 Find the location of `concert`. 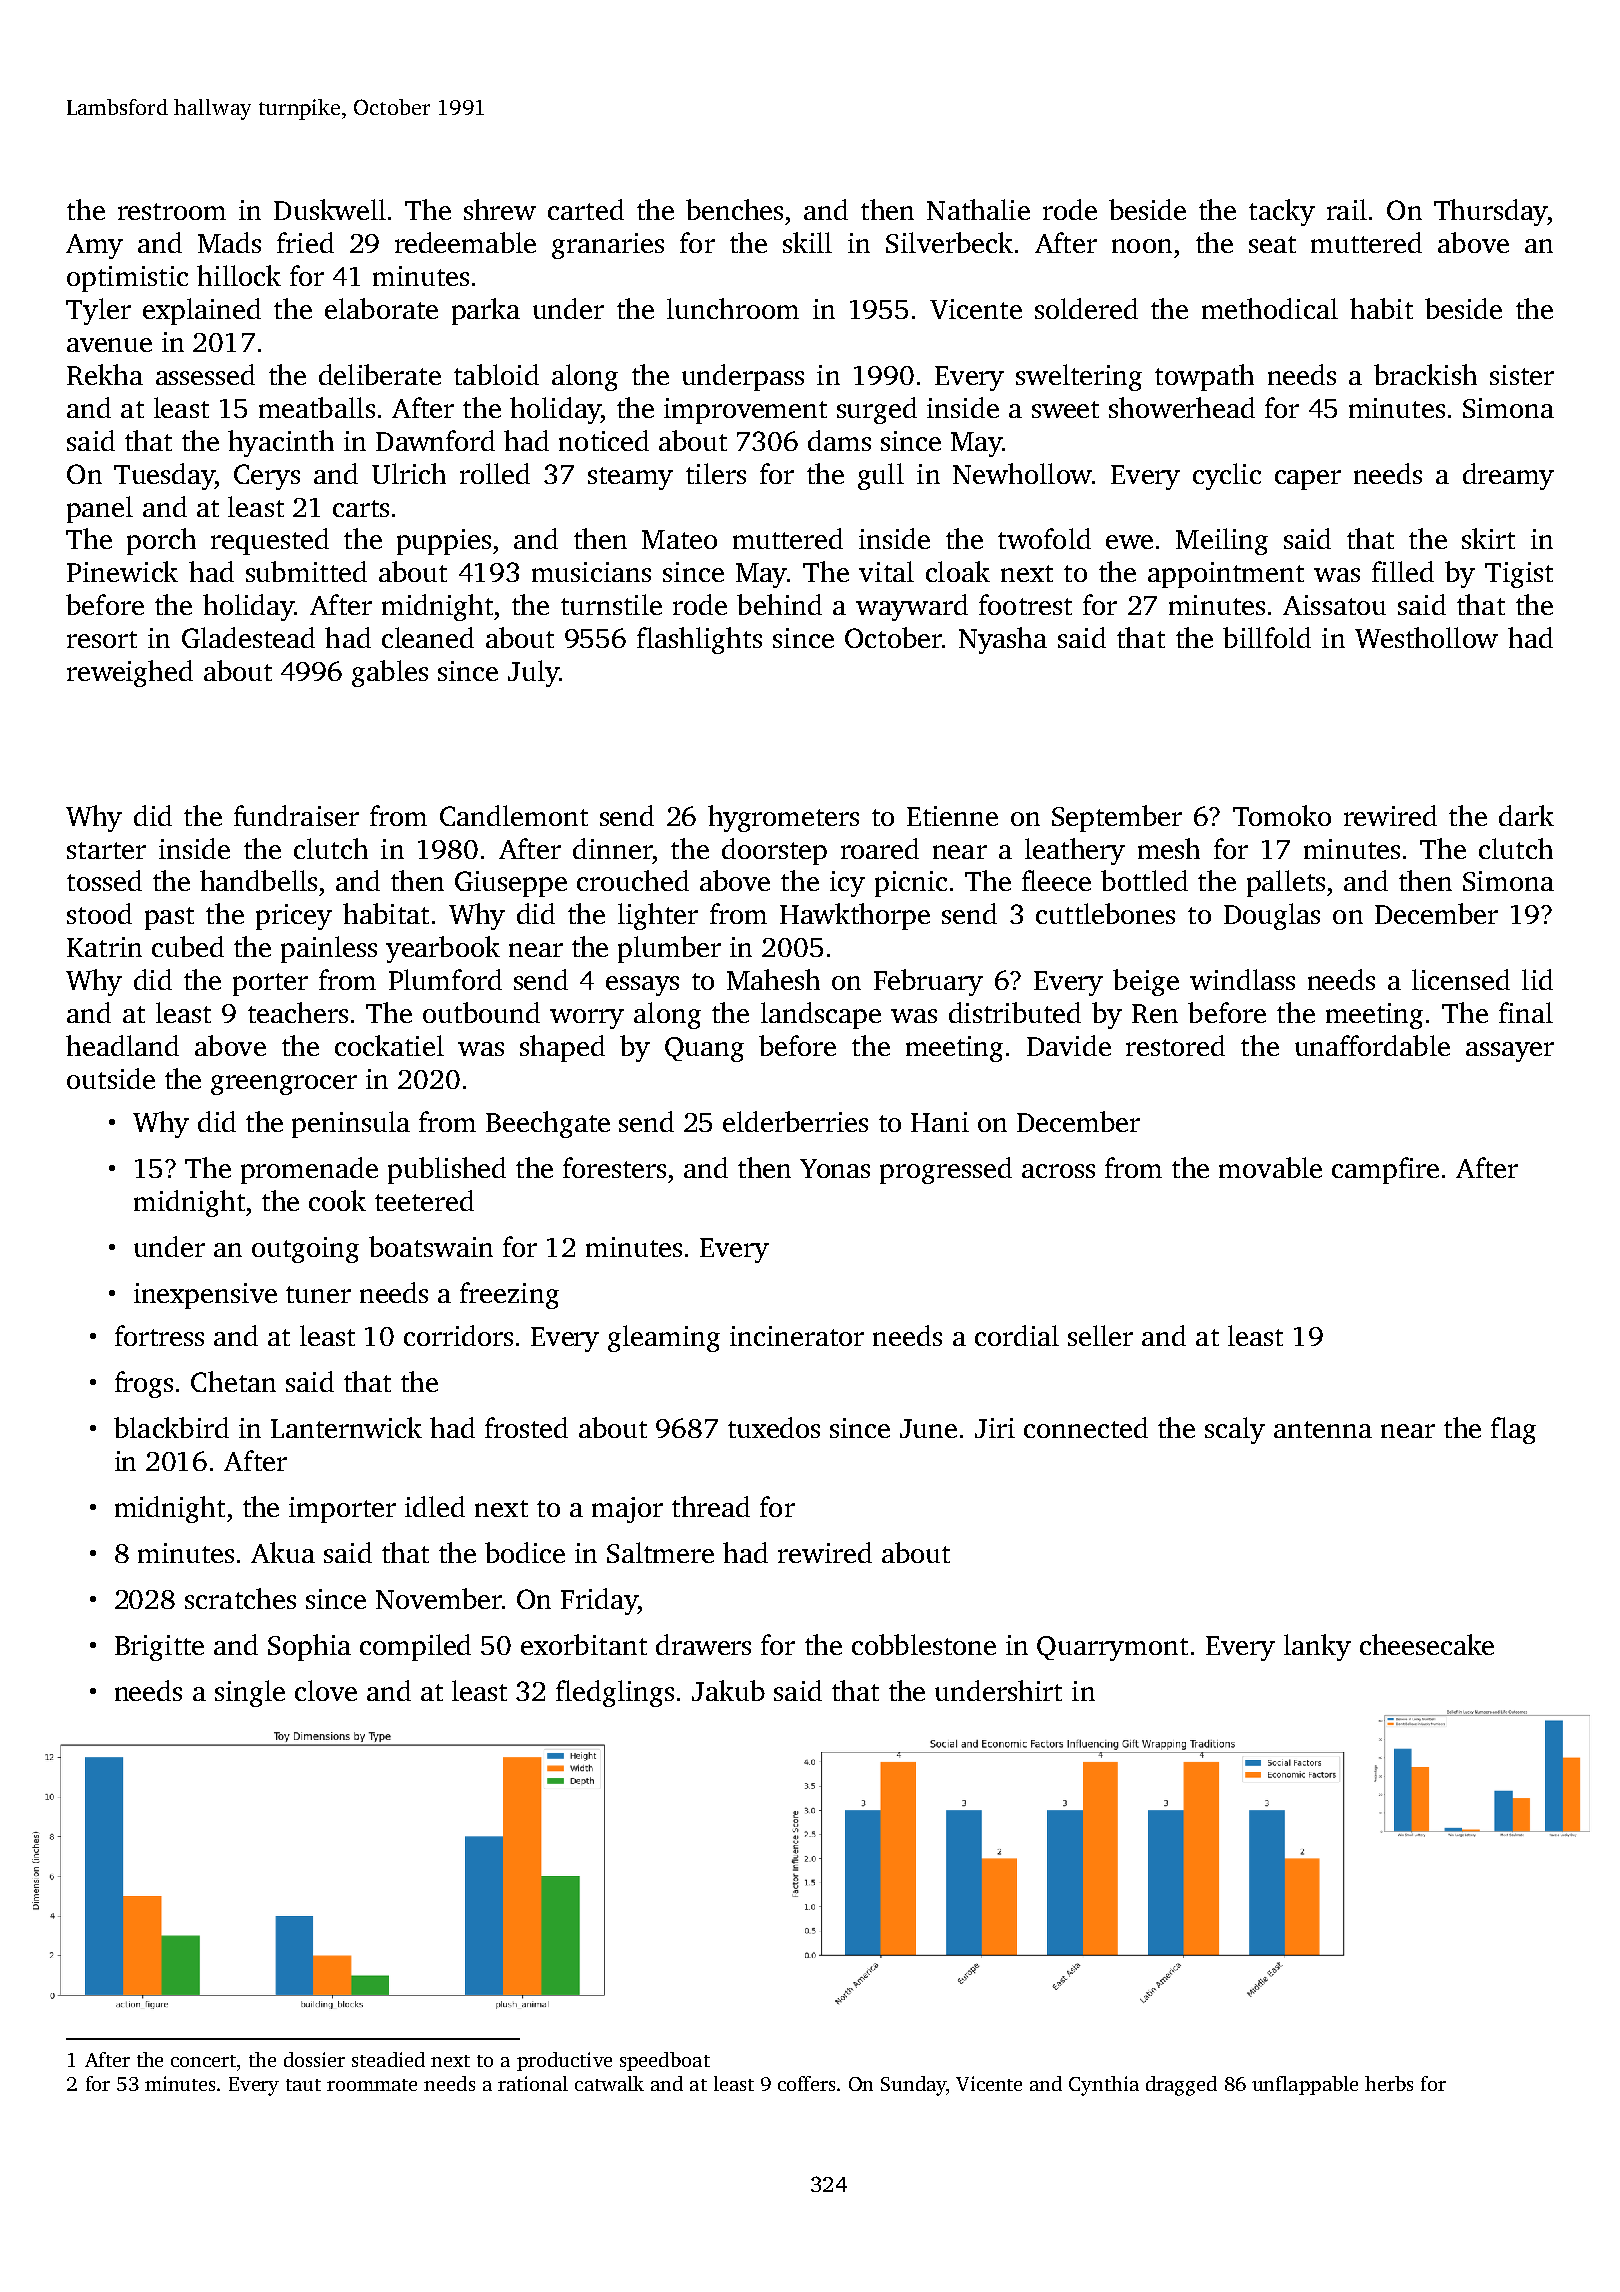

concert is located at coordinates (203, 2061).
